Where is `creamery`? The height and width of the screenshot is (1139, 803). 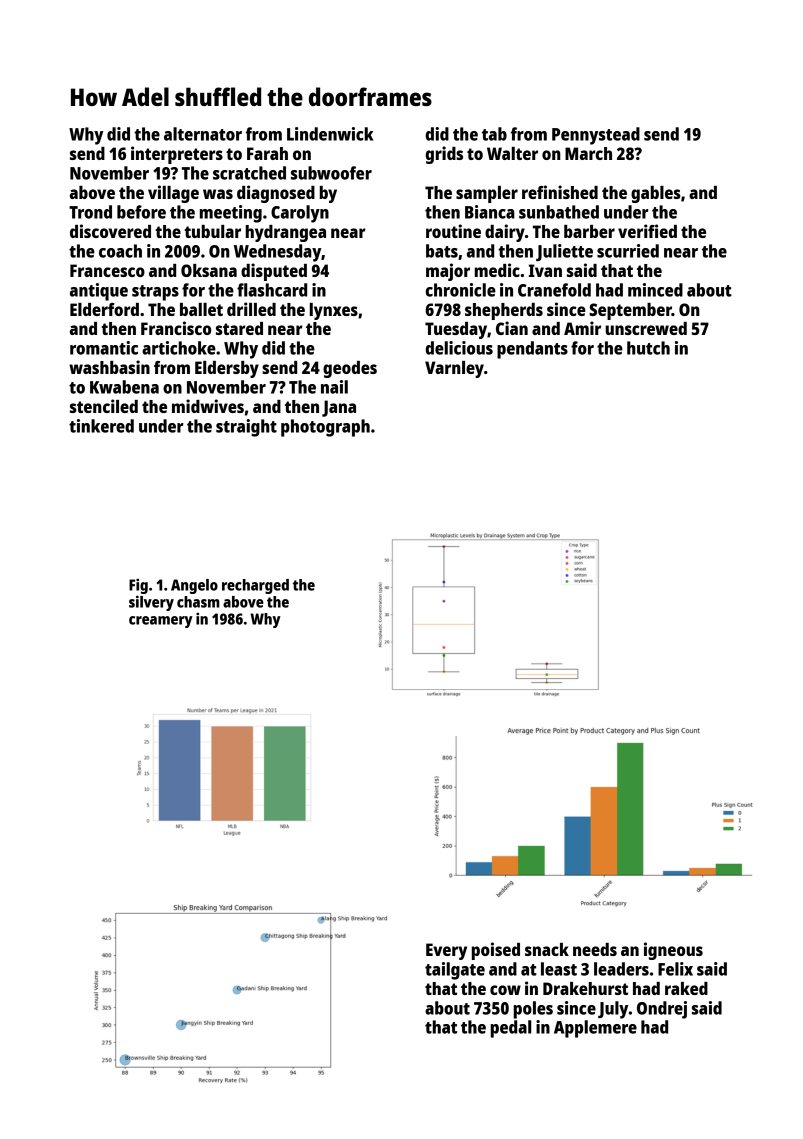
creamery is located at coordinates (161, 622).
